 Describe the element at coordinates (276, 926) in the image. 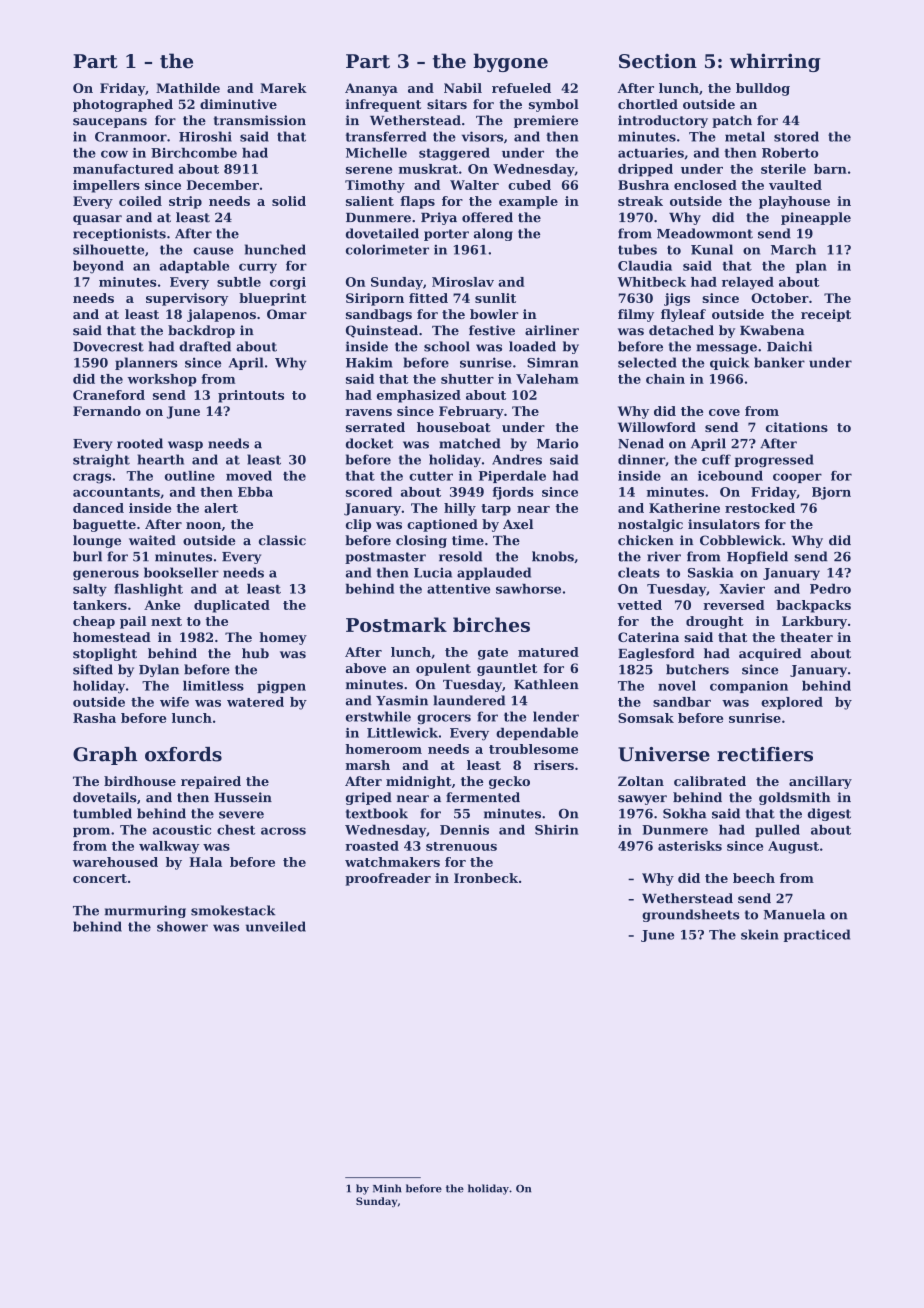

I see `unveiled` at that location.
